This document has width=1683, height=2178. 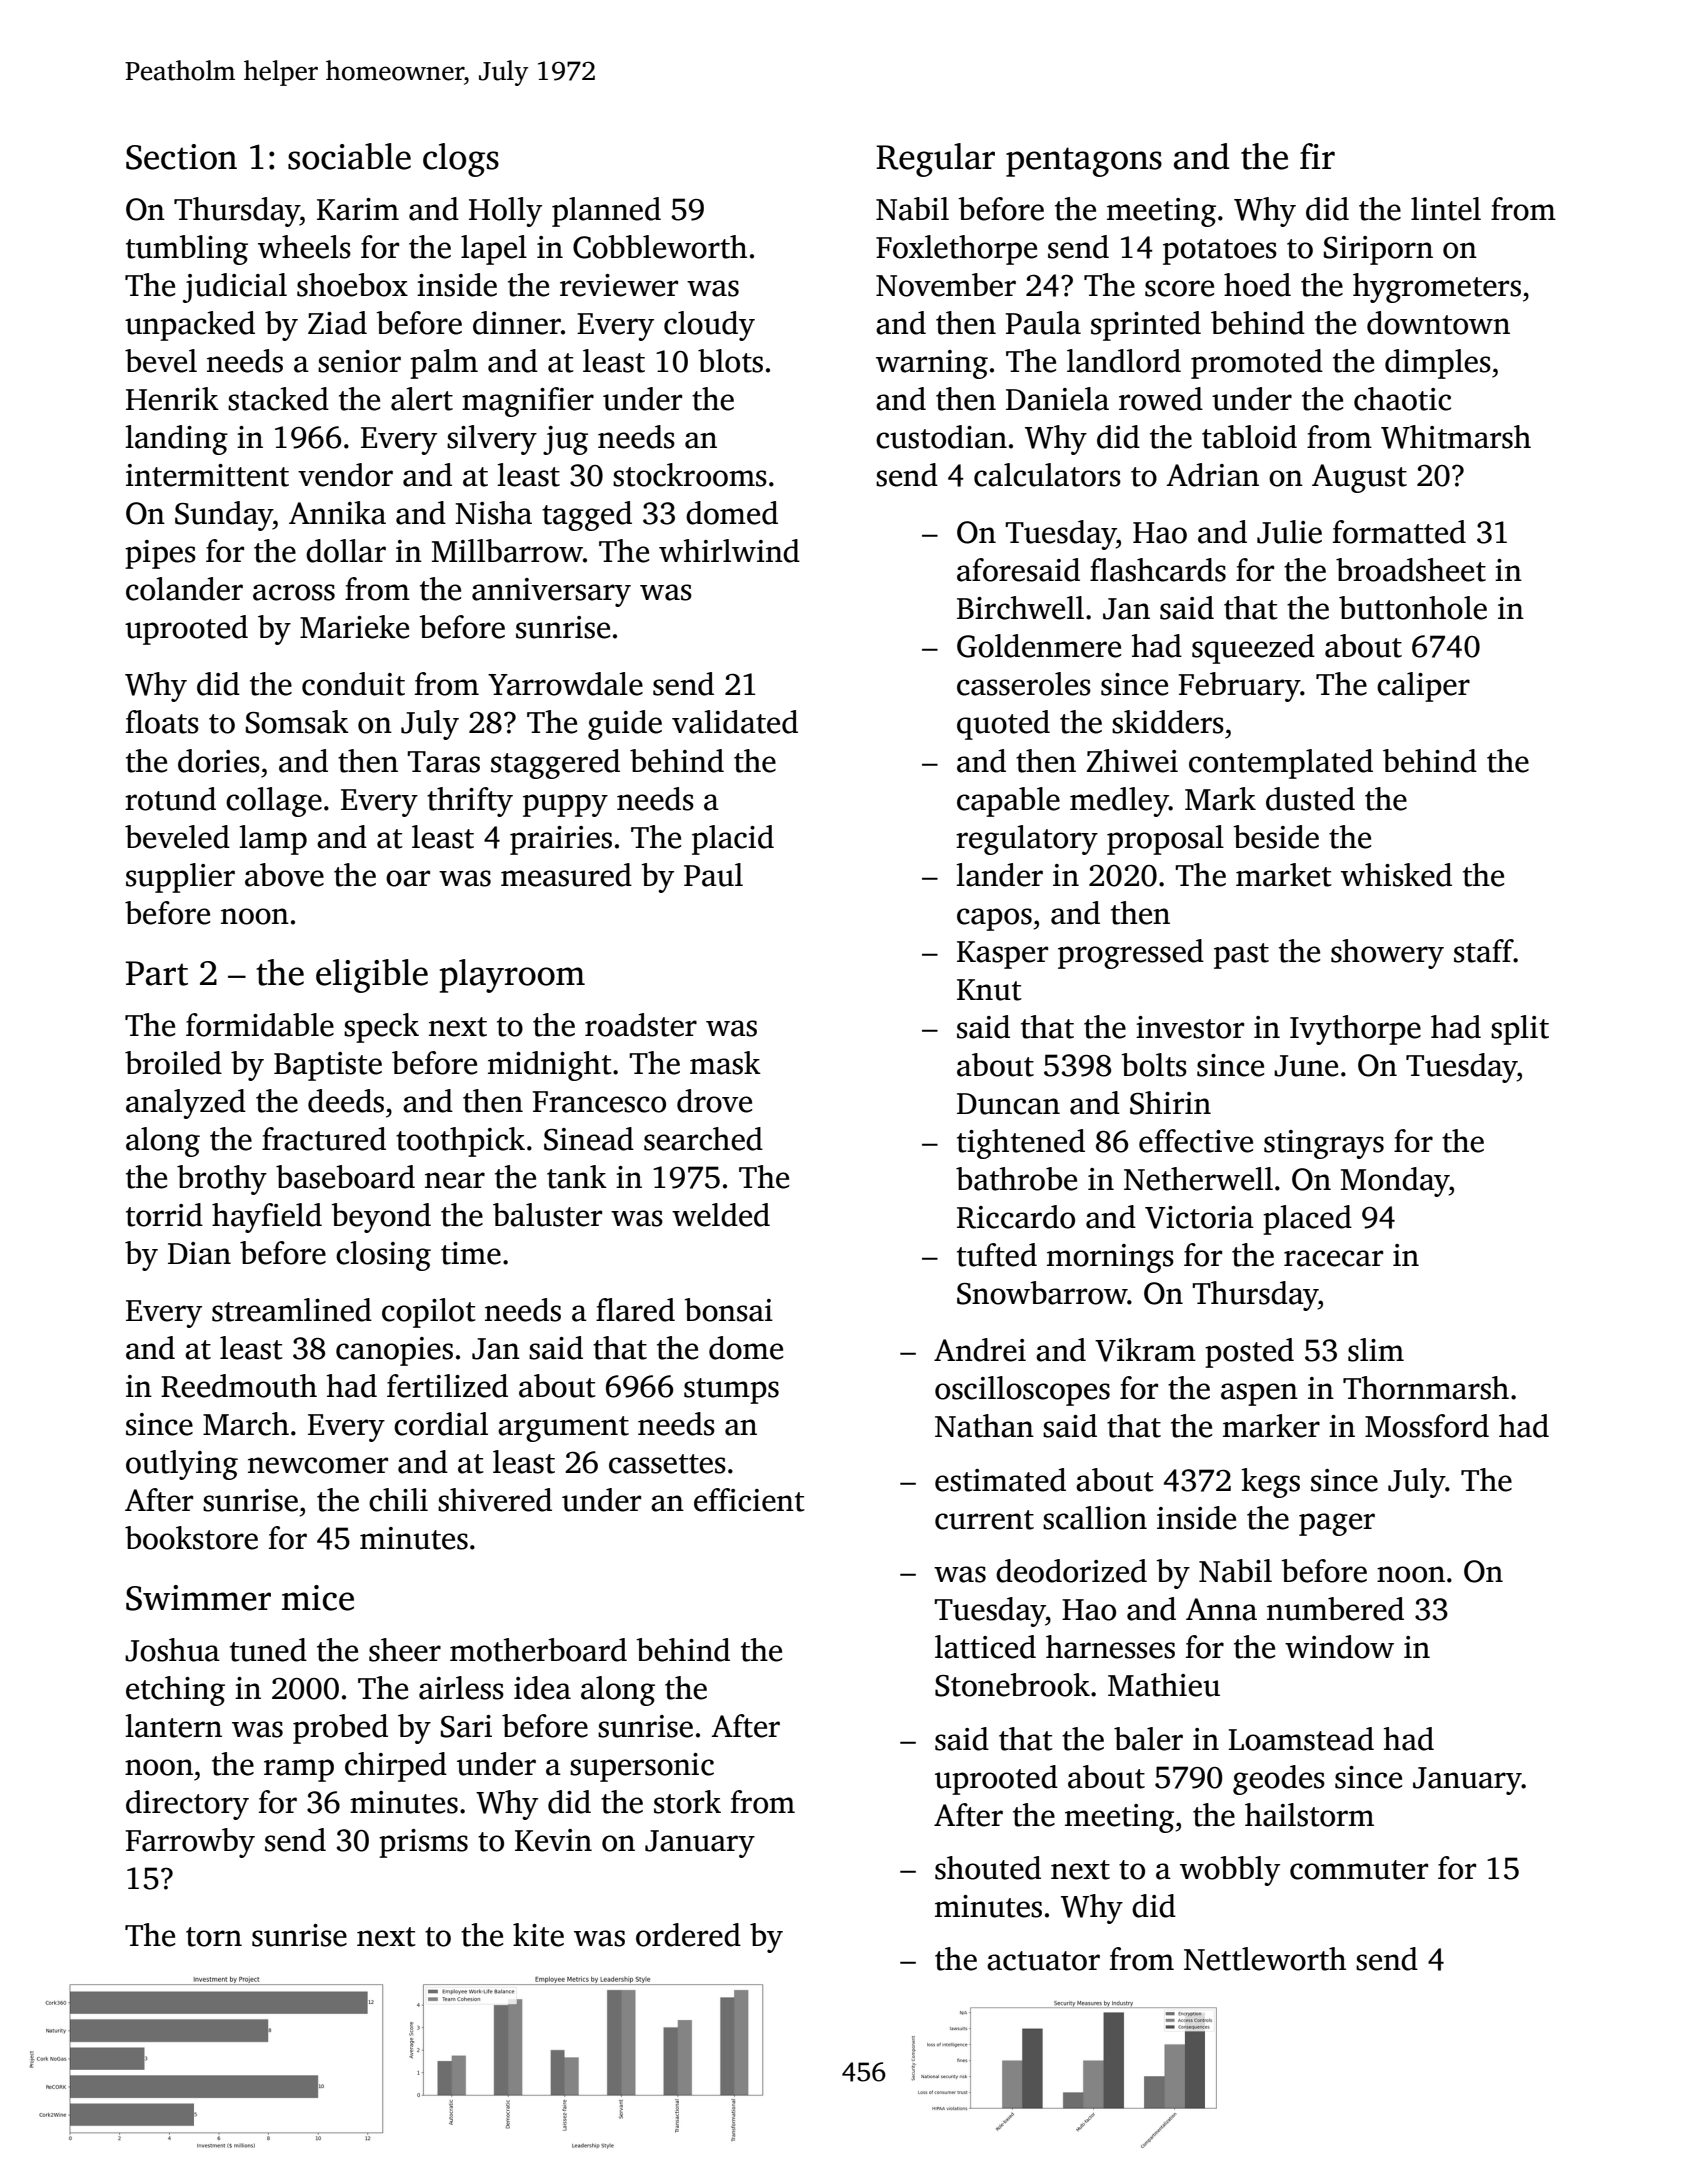 What do you see at coordinates (606, 212) in the document?
I see `planned` at bounding box center [606, 212].
